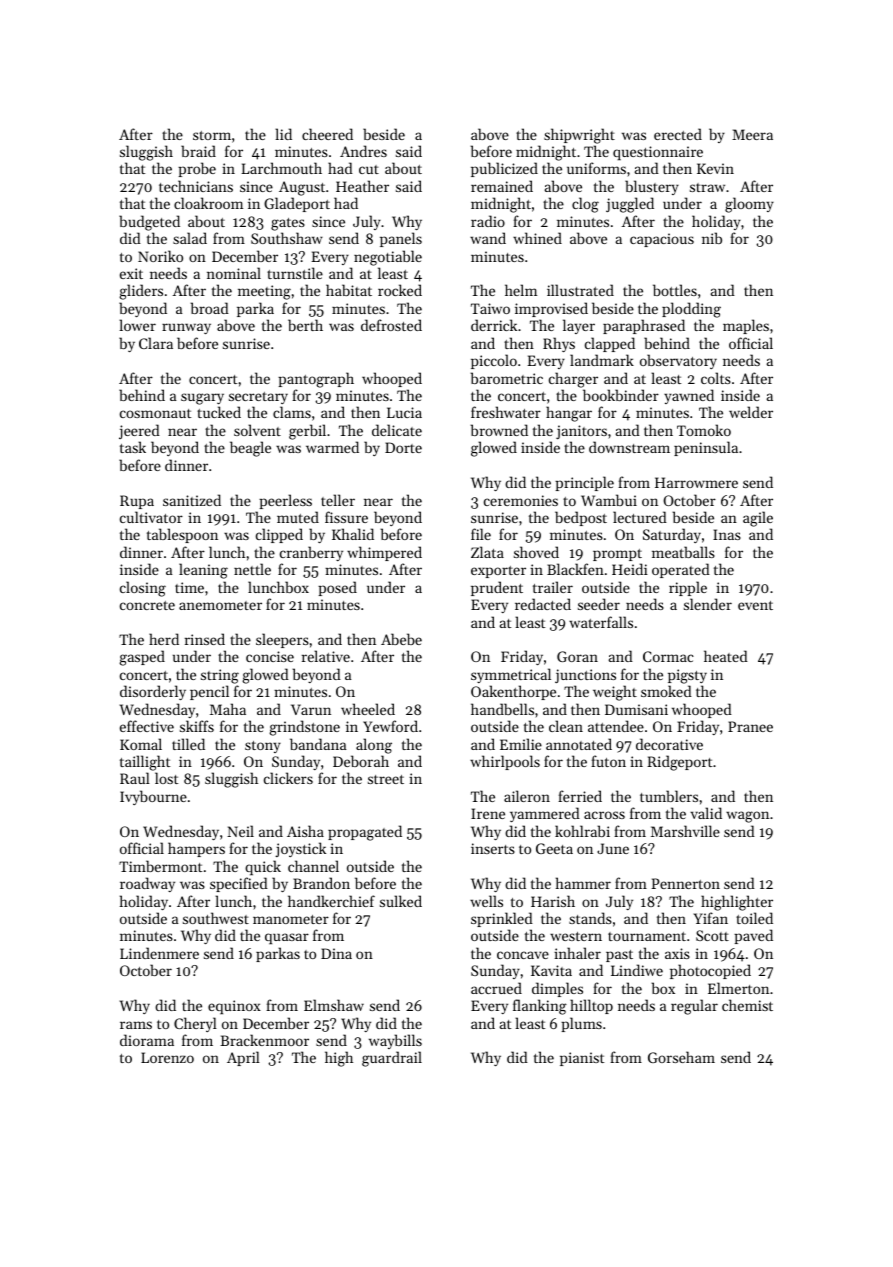  Describe the element at coordinates (706, 813) in the screenshot. I see `valid` at that location.
